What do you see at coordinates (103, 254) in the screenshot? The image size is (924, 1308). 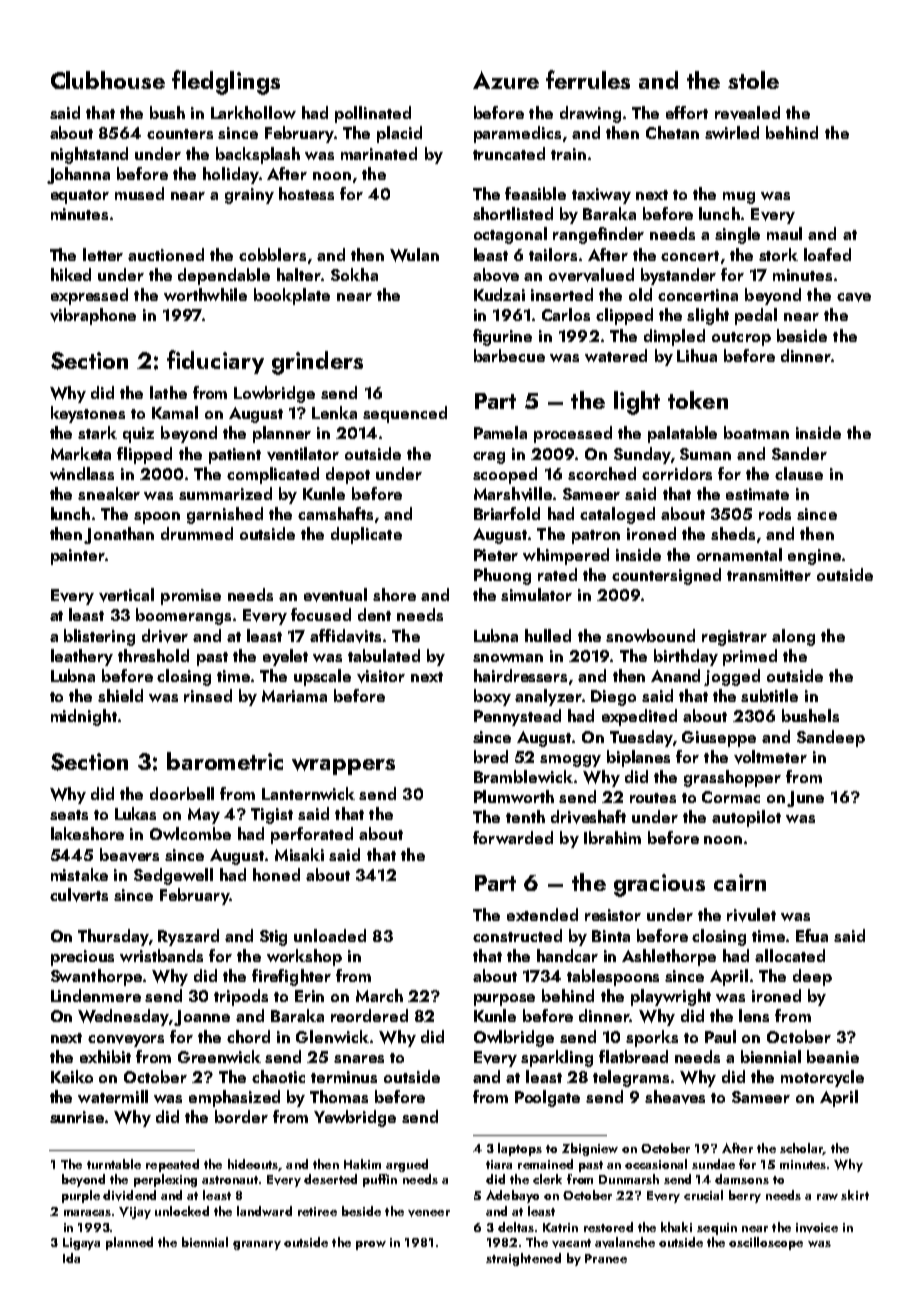 I see `letter` at bounding box center [103, 254].
